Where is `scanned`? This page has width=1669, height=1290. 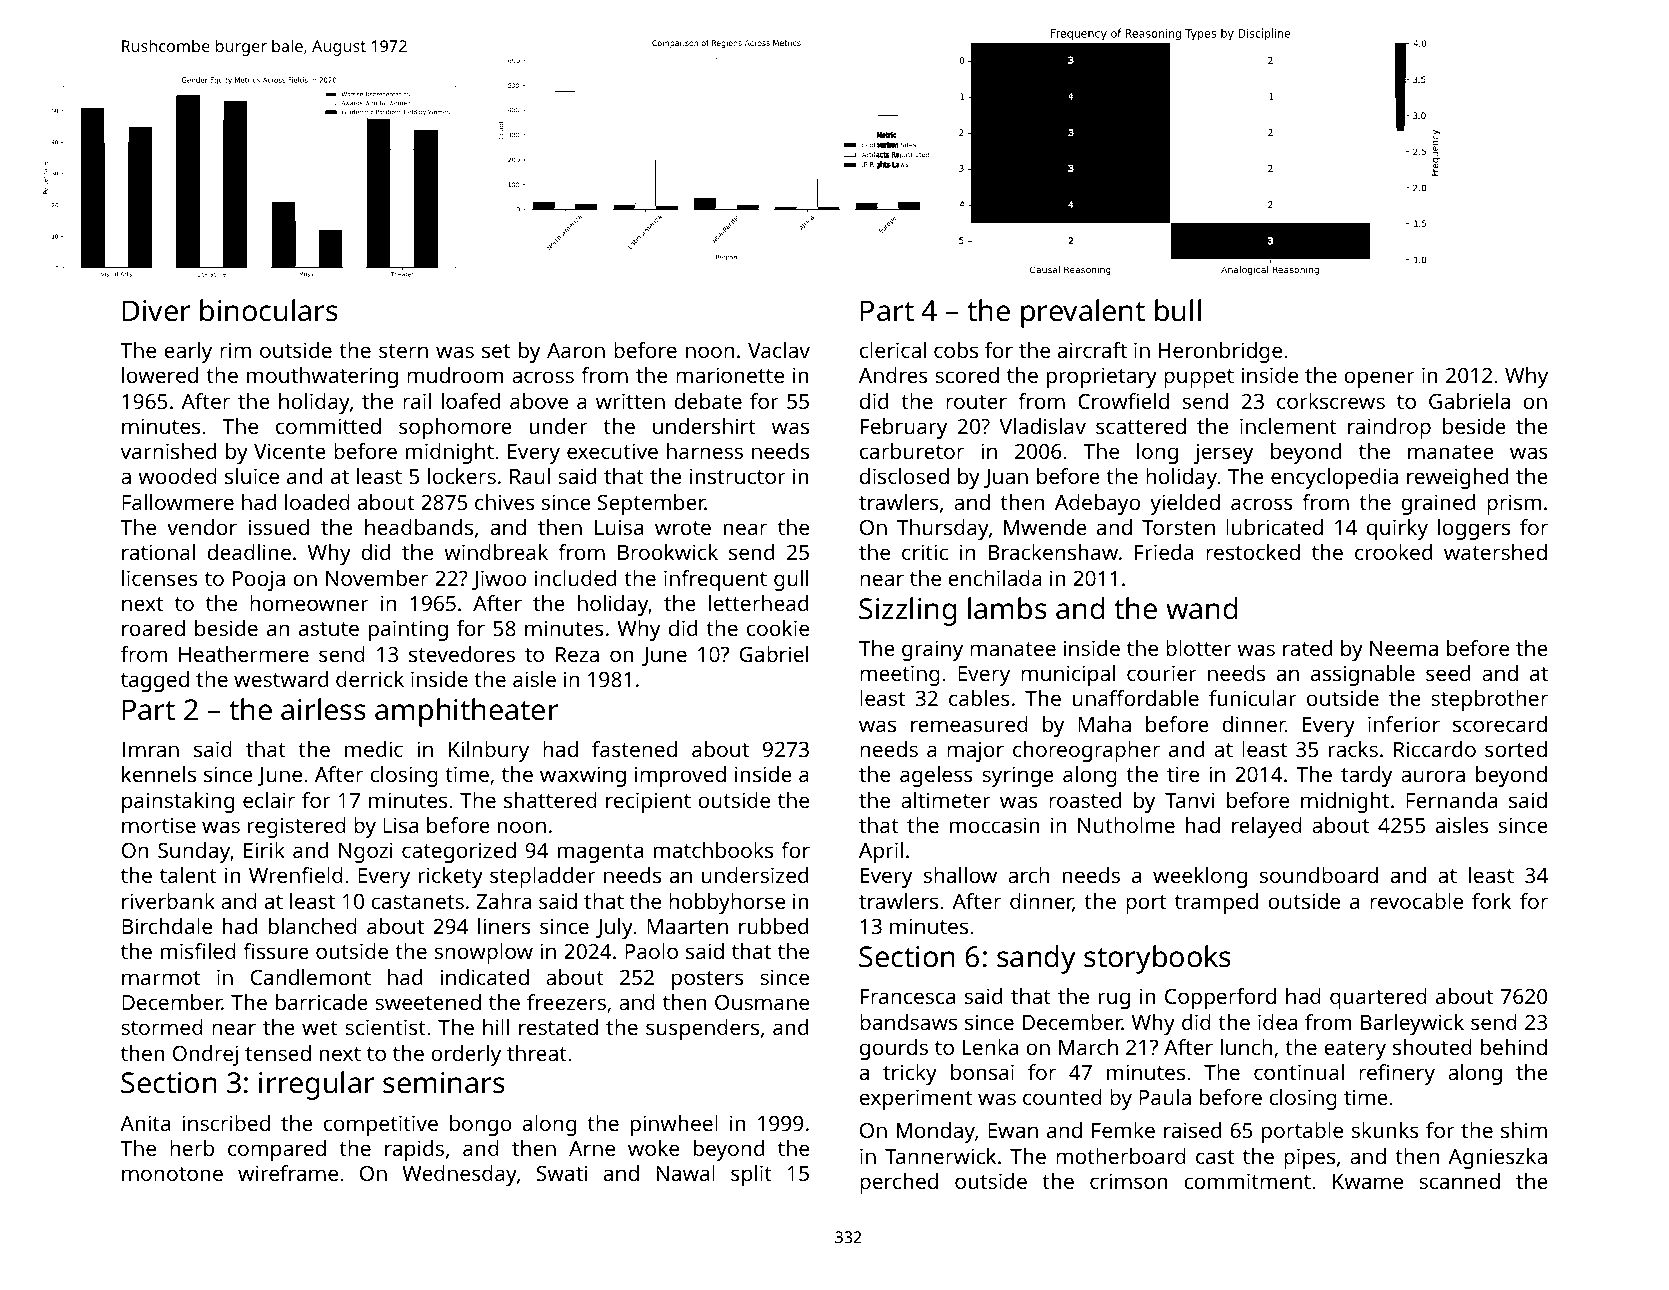 scanned is located at coordinates (1459, 1181).
